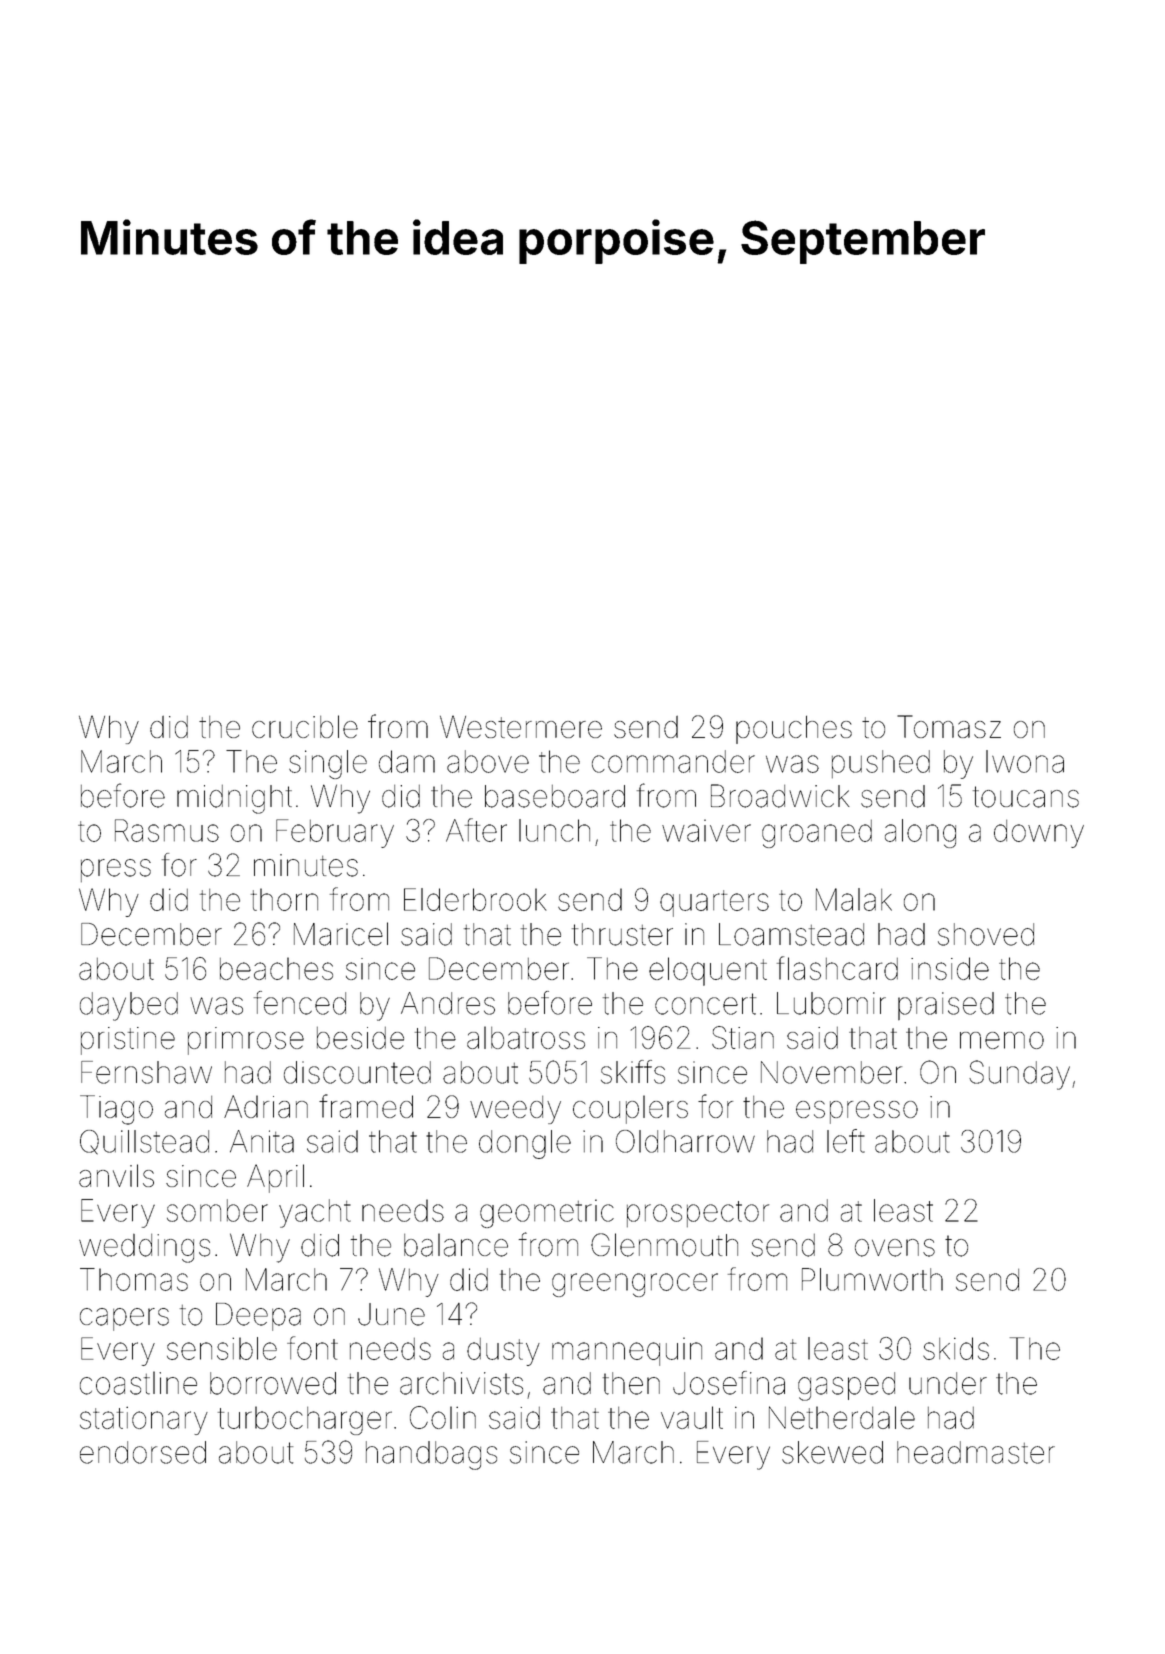 This screenshot has width=1165, height=1654. I want to click on primrose, so click(246, 1041).
